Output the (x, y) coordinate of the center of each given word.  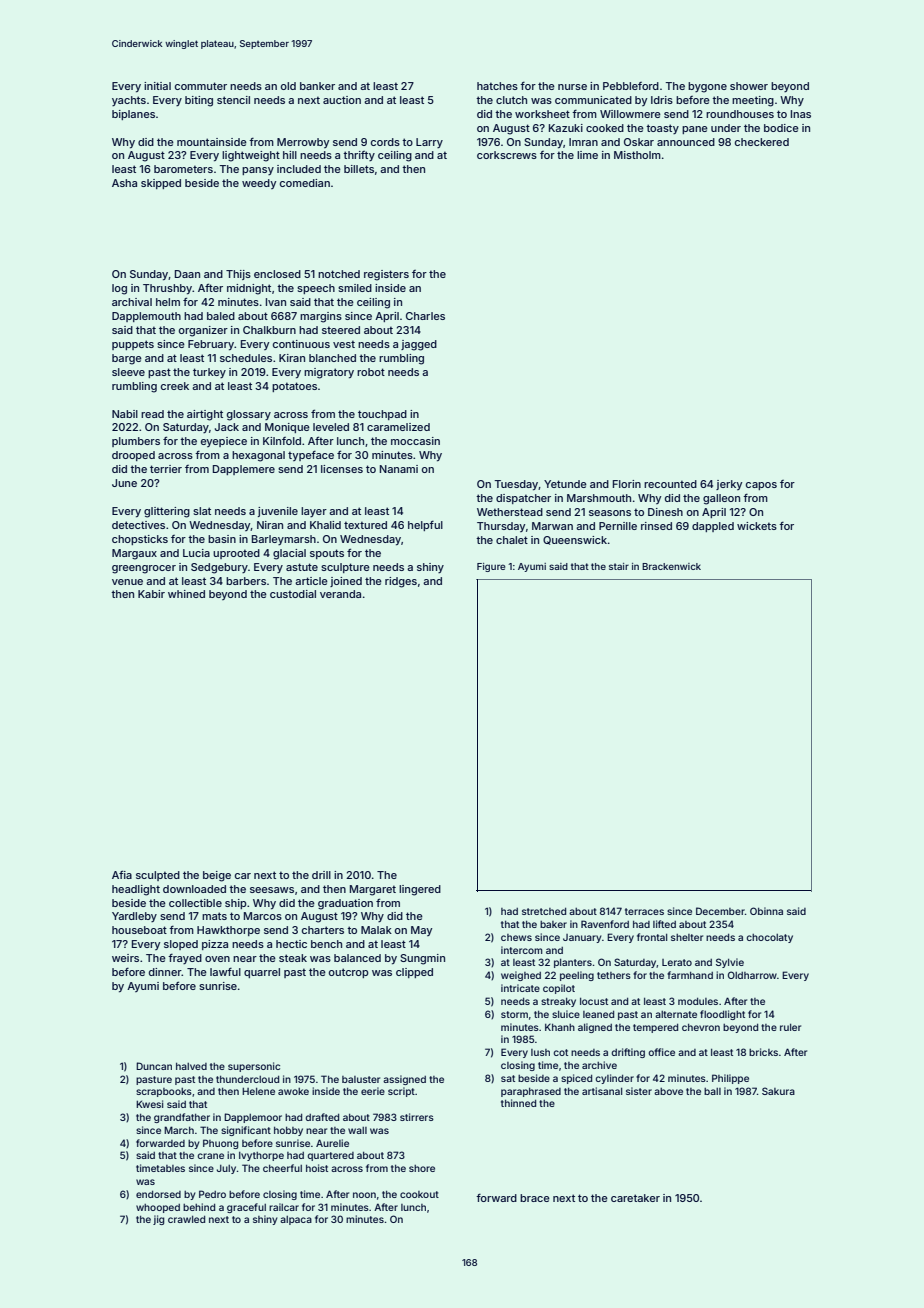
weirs (125, 958)
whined (186, 594)
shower (749, 86)
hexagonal (258, 456)
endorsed (158, 1194)
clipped (414, 973)
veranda (340, 594)
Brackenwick (671, 566)
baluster (361, 1079)
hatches (497, 86)
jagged (419, 345)
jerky (729, 485)
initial (157, 86)
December (720, 911)
